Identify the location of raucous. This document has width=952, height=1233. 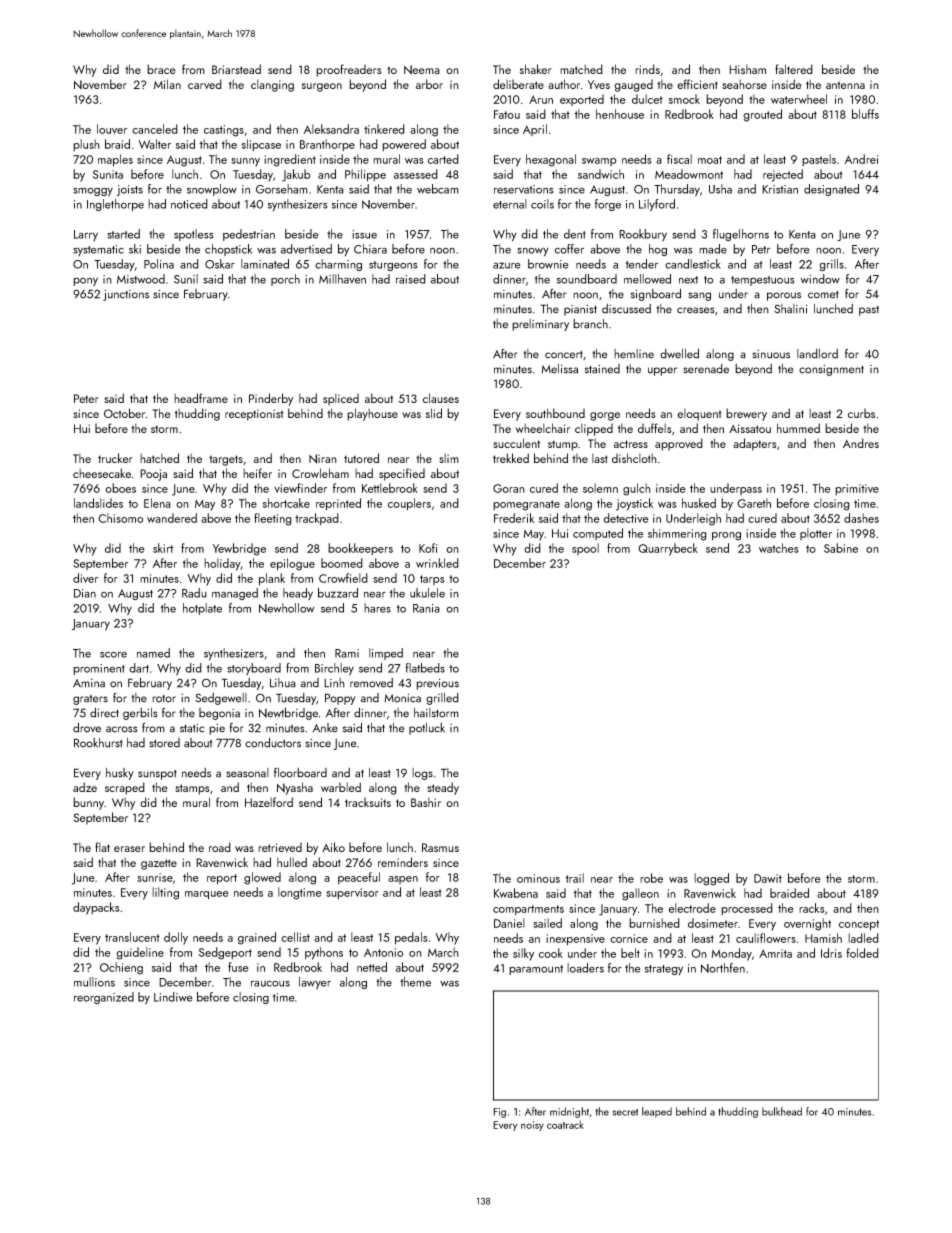
(270, 983).
